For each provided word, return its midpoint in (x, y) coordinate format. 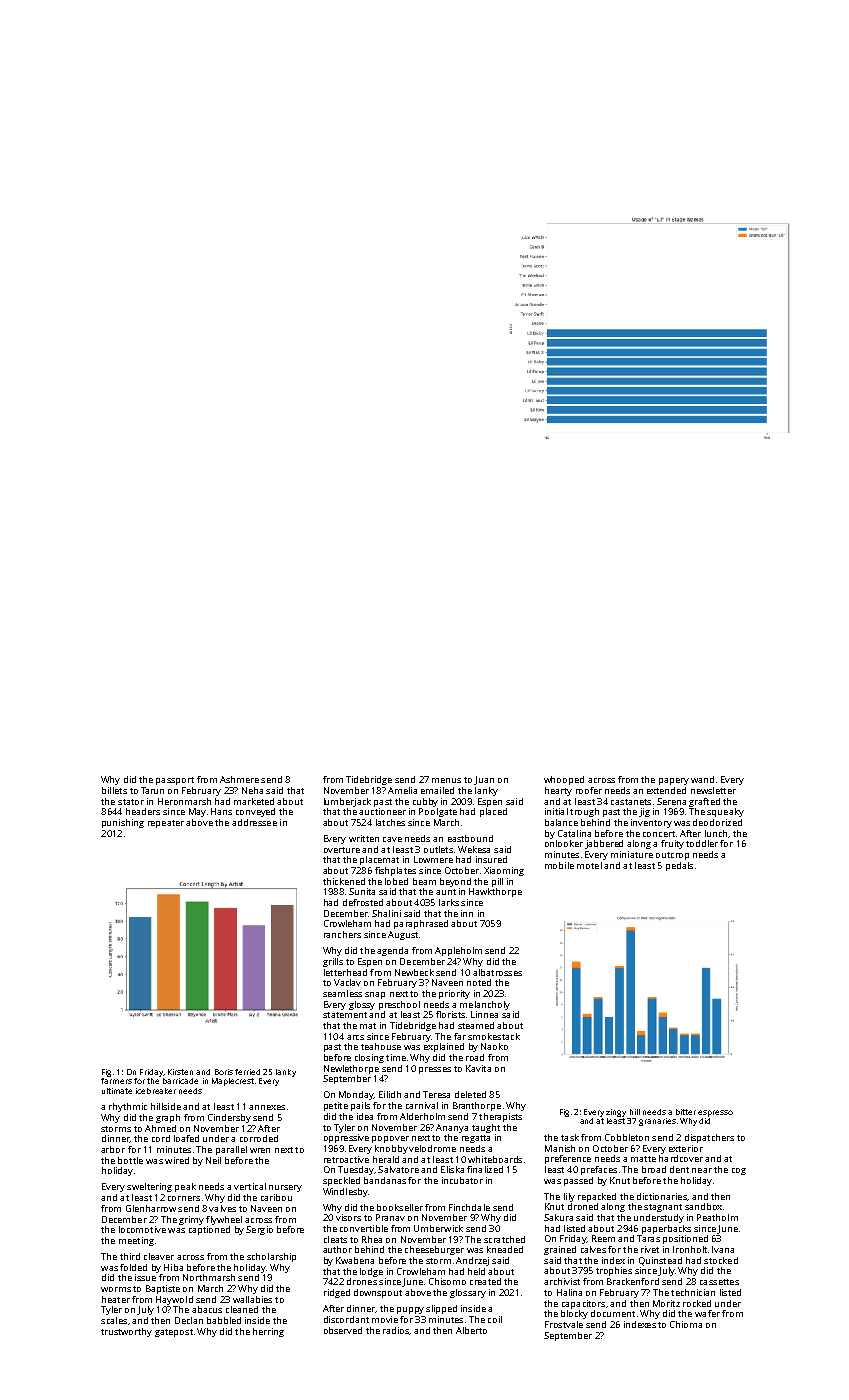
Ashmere (239, 779)
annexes (267, 1107)
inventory (651, 823)
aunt (446, 892)
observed (343, 1330)
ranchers (342, 934)
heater (116, 1299)
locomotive (142, 1229)
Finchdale (469, 1207)
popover (390, 1139)
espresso (715, 1113)
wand (702, 779)
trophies (614, 1271)
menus (446, 780)
